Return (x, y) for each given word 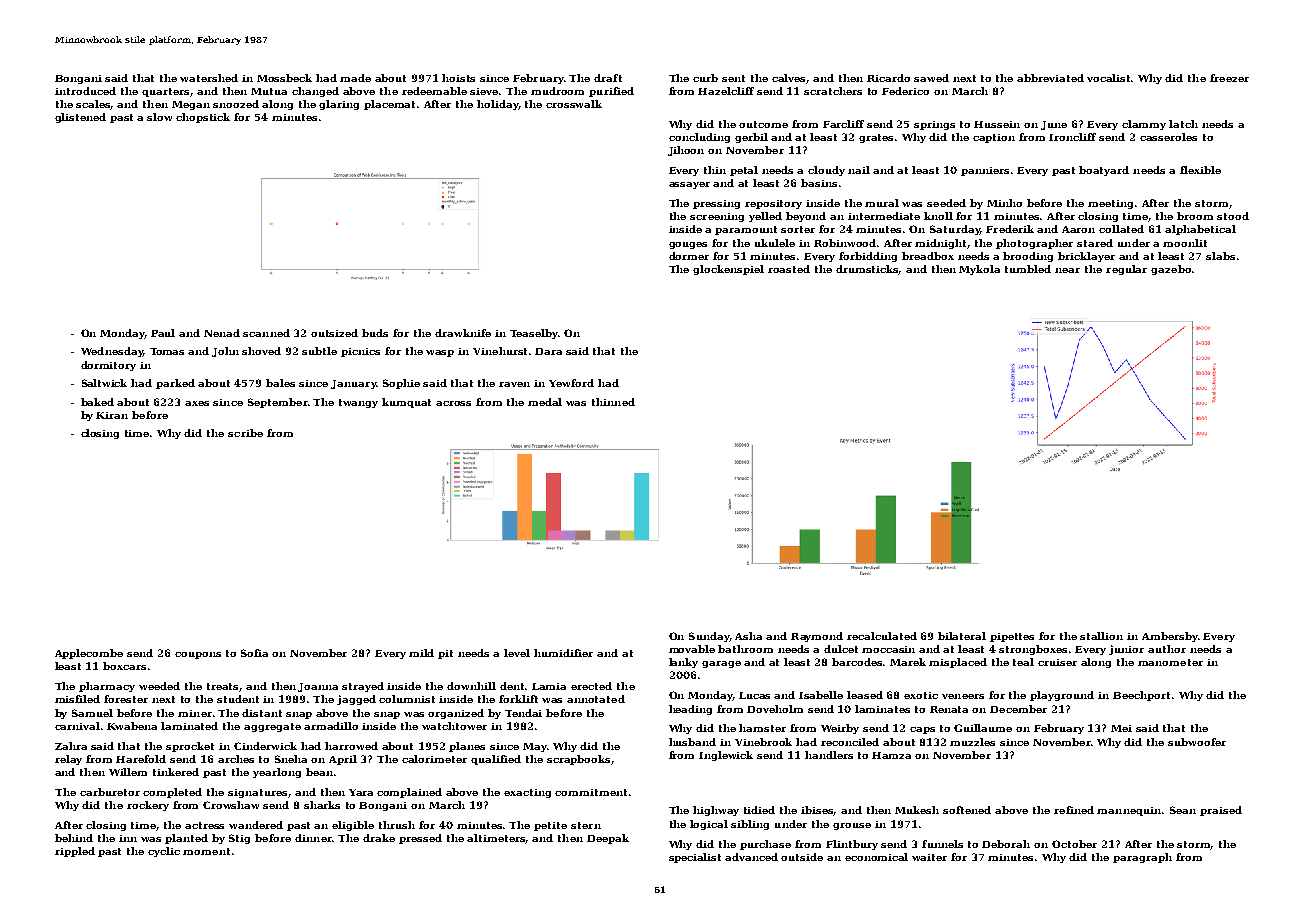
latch (1183, 124)
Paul (163, 333)
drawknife (463, 333)
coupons (198, 655)
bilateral (962, 636)
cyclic (164, 852)
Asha (748, 636)
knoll (938, 216)
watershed (209, 78)
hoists (458, 78)
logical (709, 825)
